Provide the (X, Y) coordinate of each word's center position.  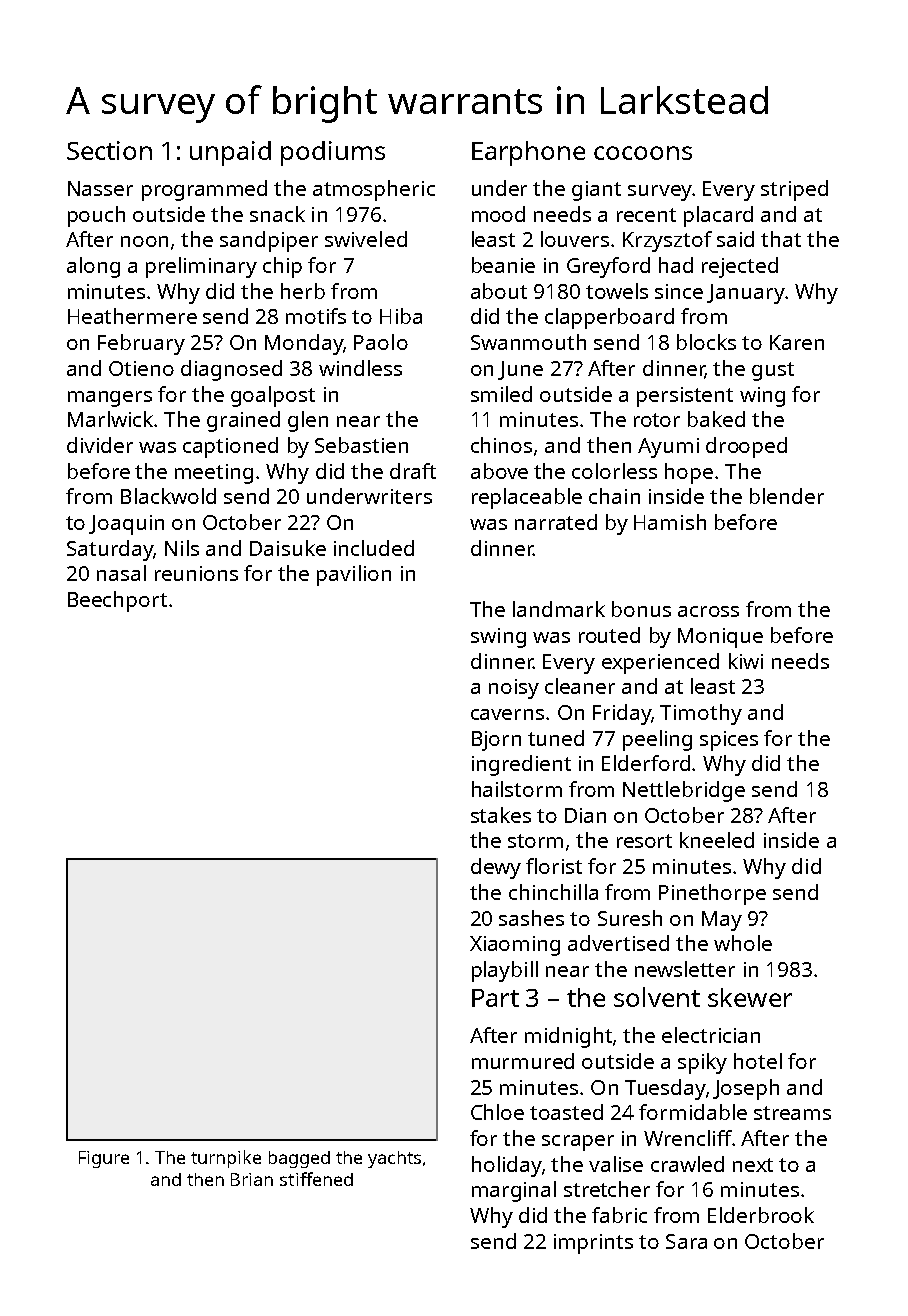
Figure (104, 1159)
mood (498, 214)
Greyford (608, 267)
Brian (252, 1179)
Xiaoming (515, 946)
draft (413, 471)
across (708, 611)
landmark (559, 609)
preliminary (201, 267)
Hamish (670, 522)
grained (243, 421)
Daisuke (288, 548)
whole (743, 943)
